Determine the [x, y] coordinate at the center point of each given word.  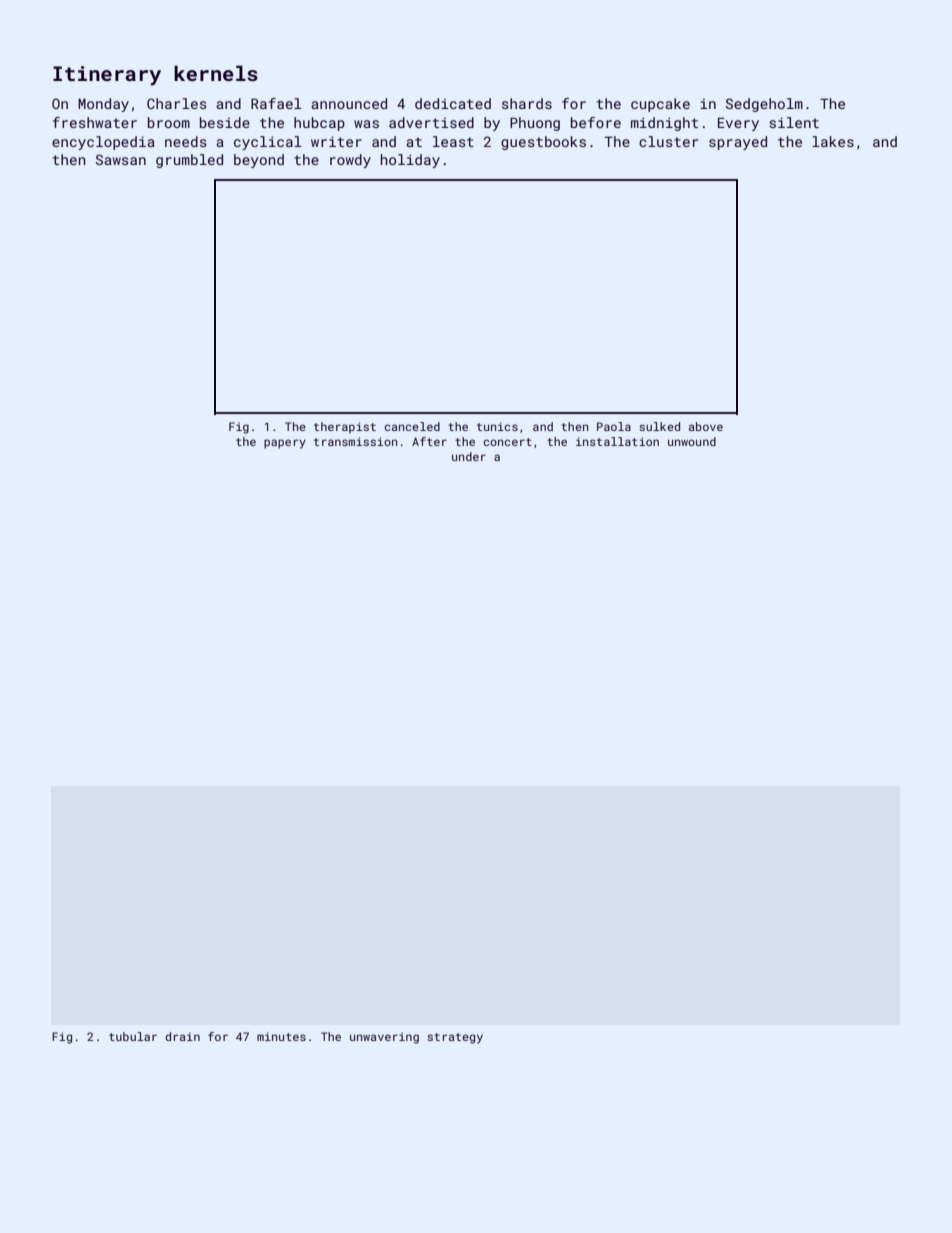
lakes [833, 141]
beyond [259, 161]
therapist [345, 428]
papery [285, 444]
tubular [133, 1036]
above [706, 426]
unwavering [384, 1038]
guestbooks [543, 143]
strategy [455, 1038]
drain [182, 1036]
